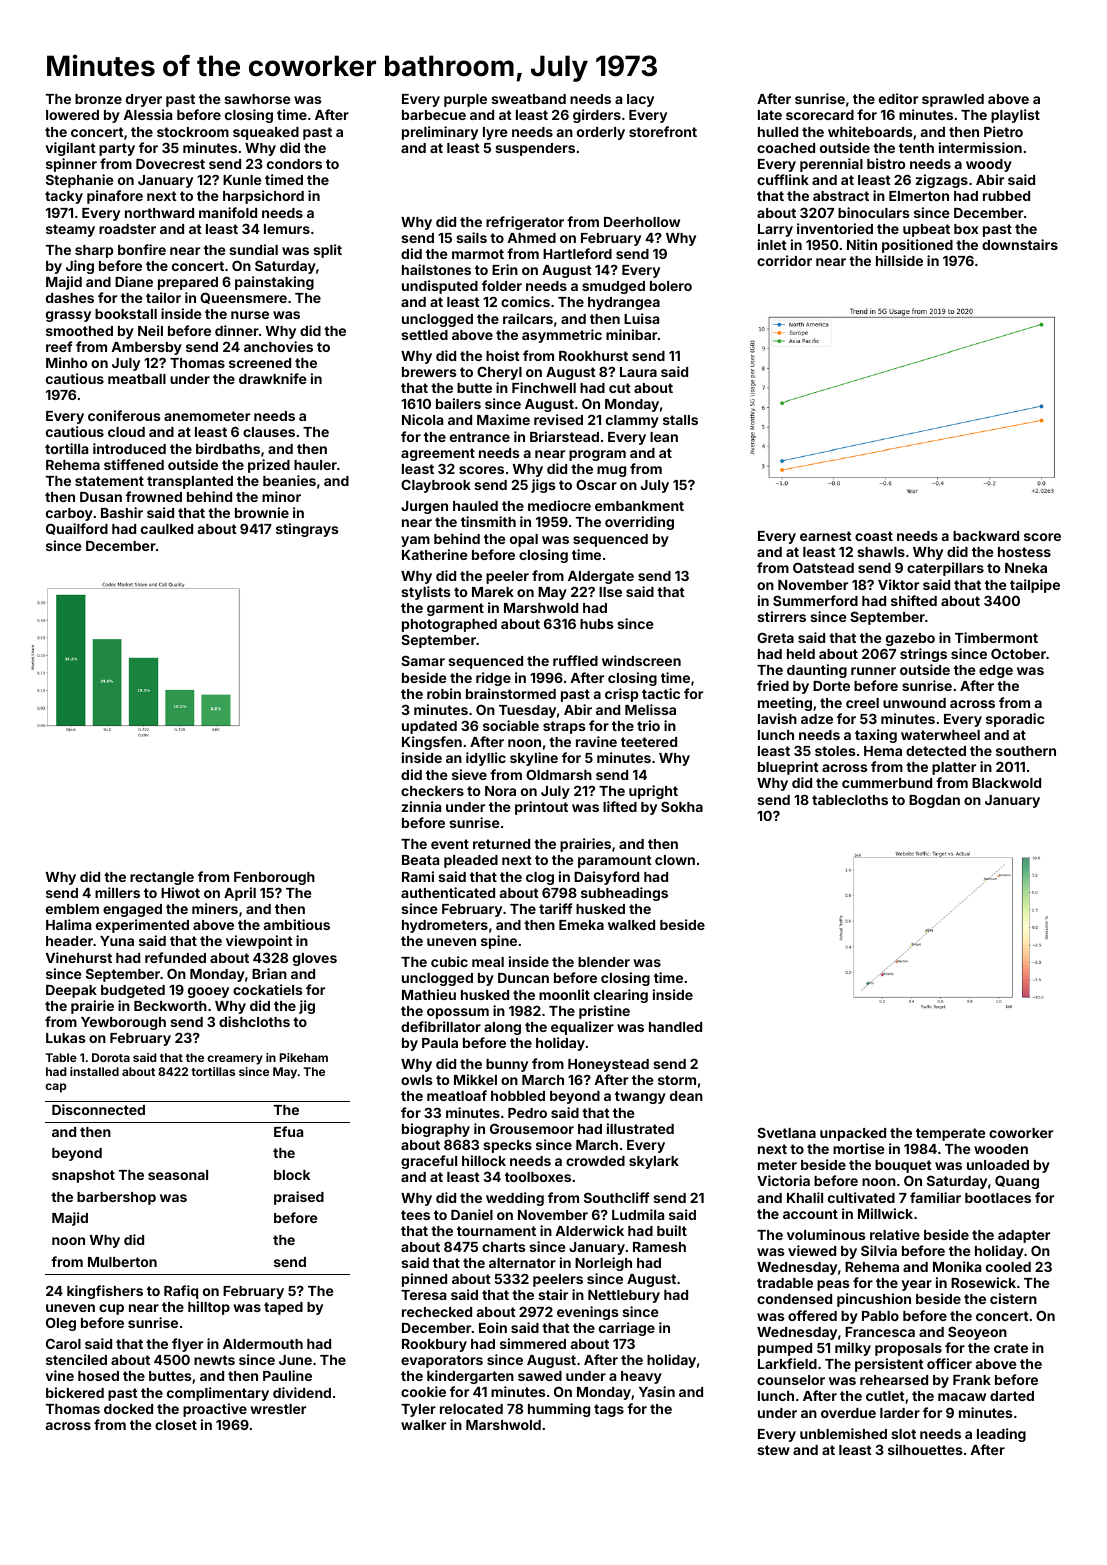 This screenshot has width=1107, height=1565. I want to click on wooden, so click(1001, 1149).
